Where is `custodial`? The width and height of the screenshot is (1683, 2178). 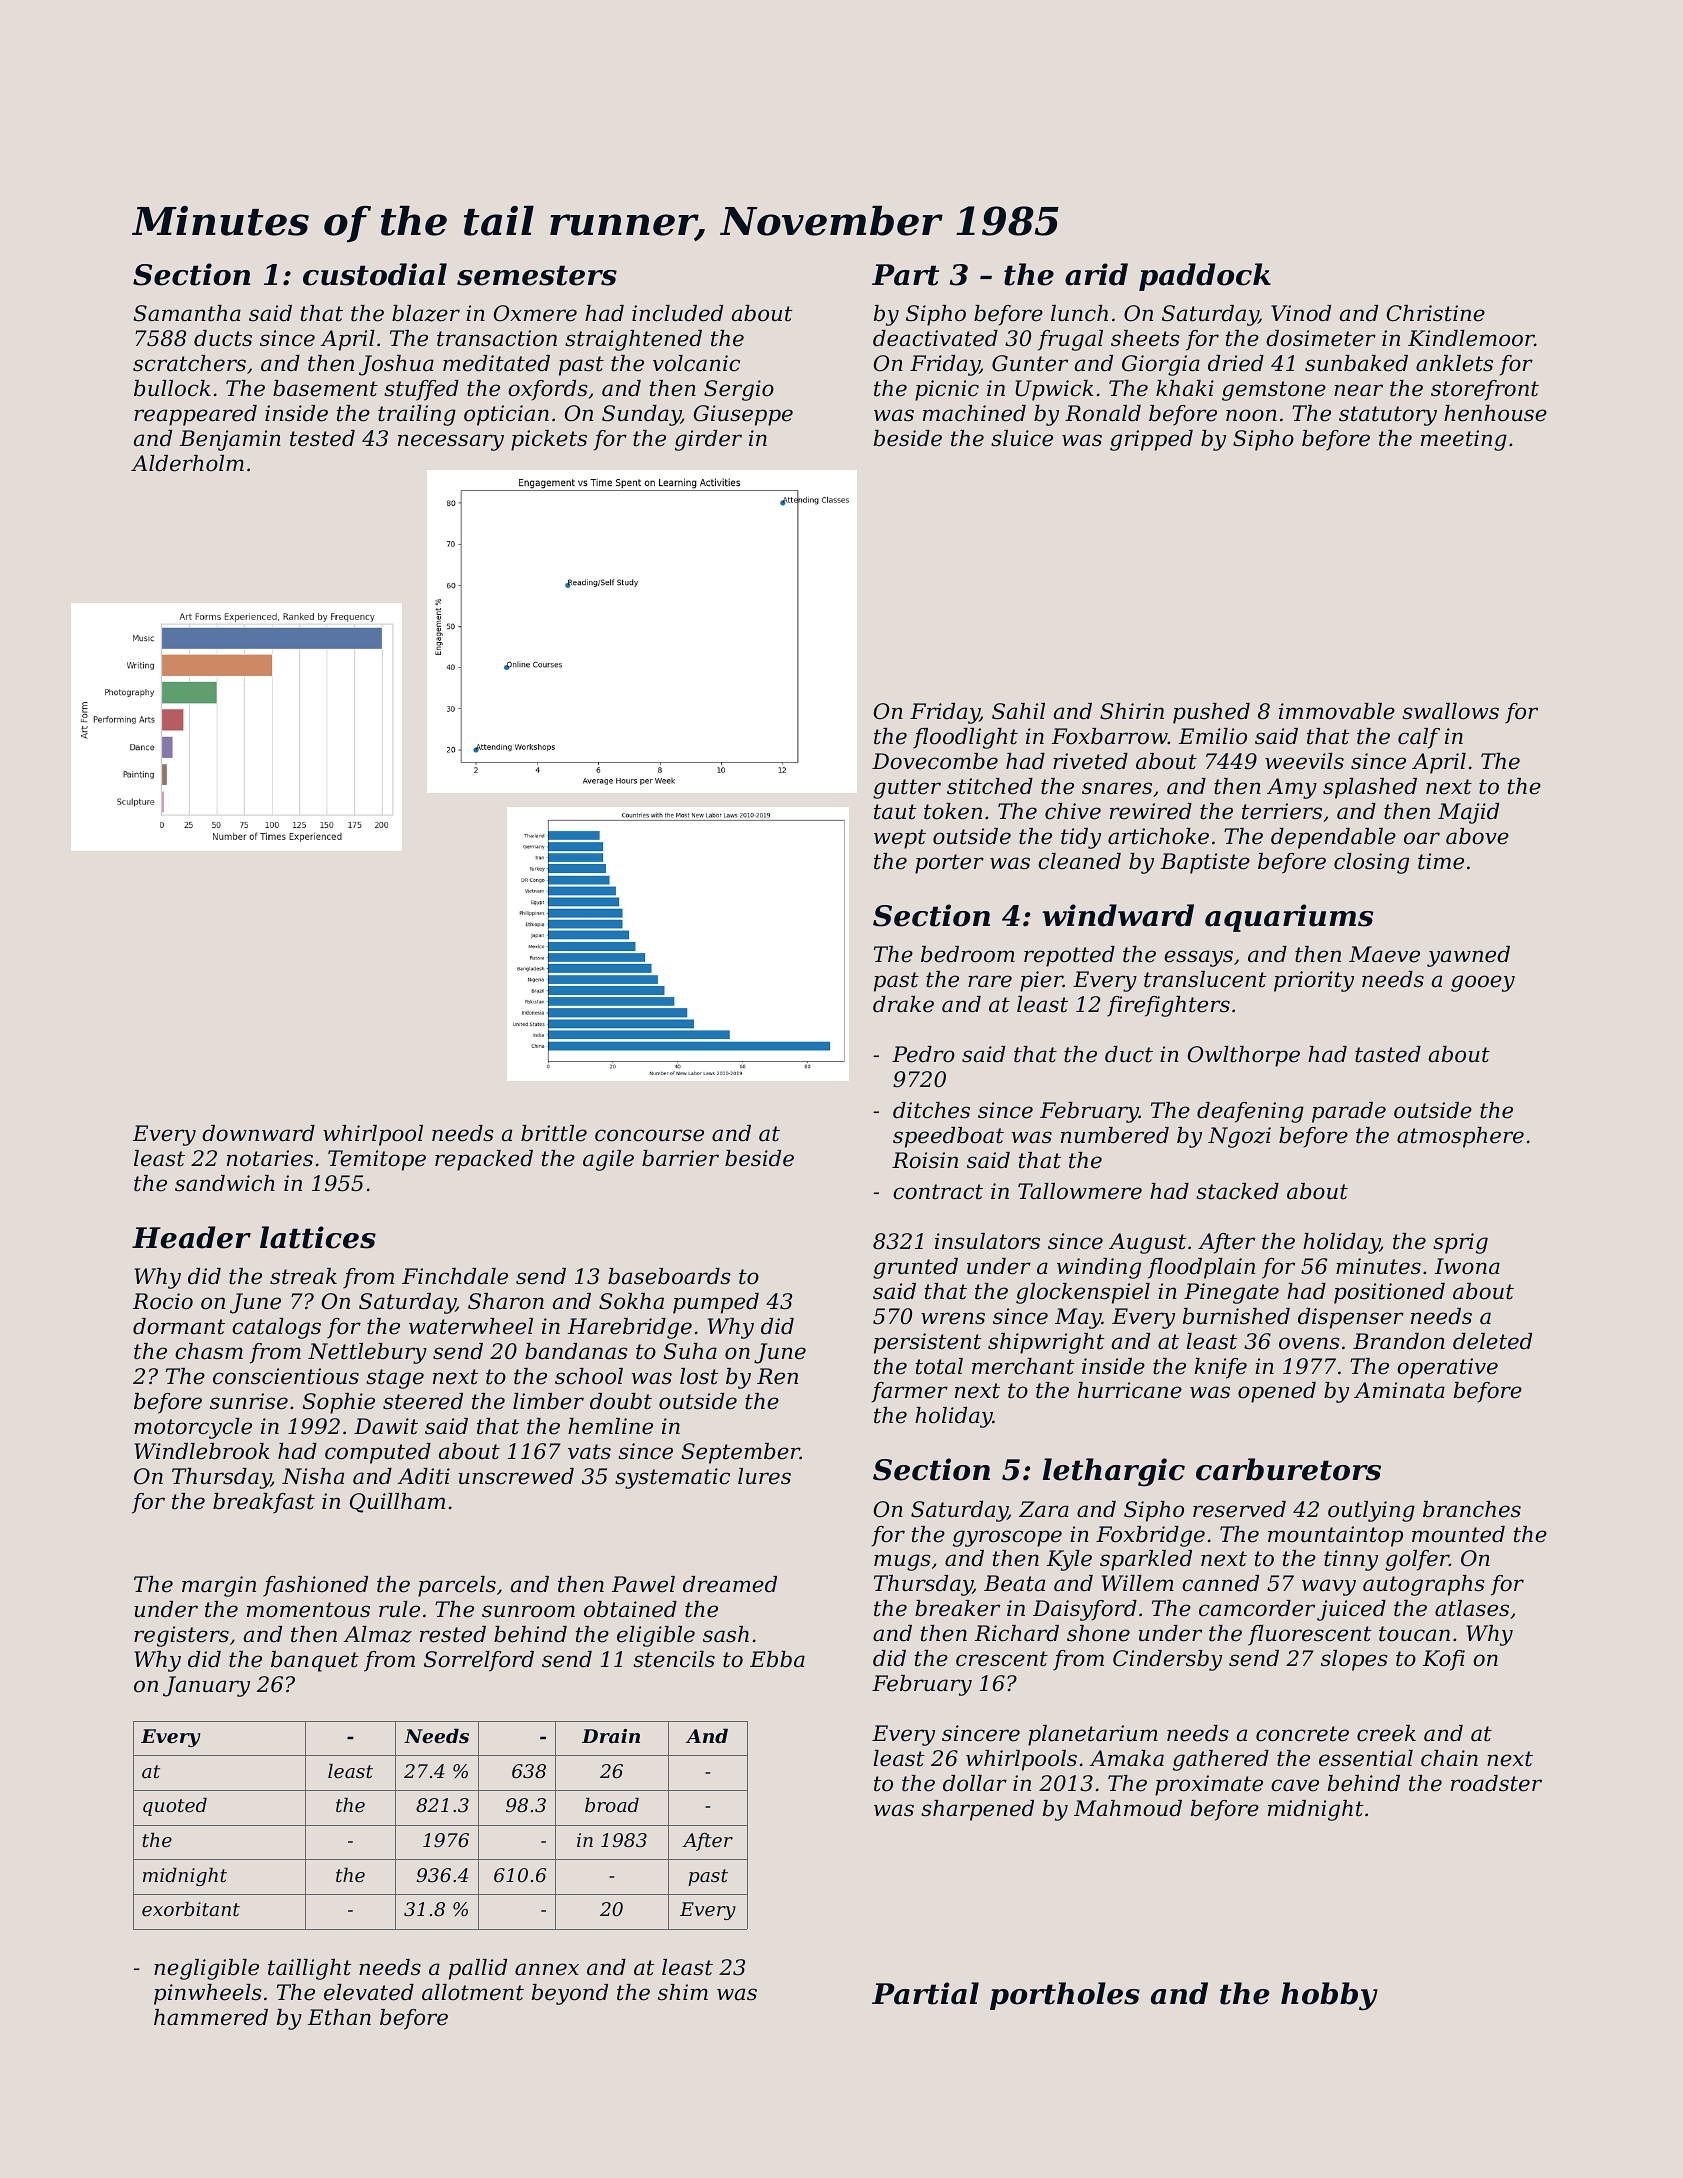 custodial is located at coordinates (375, 274).
